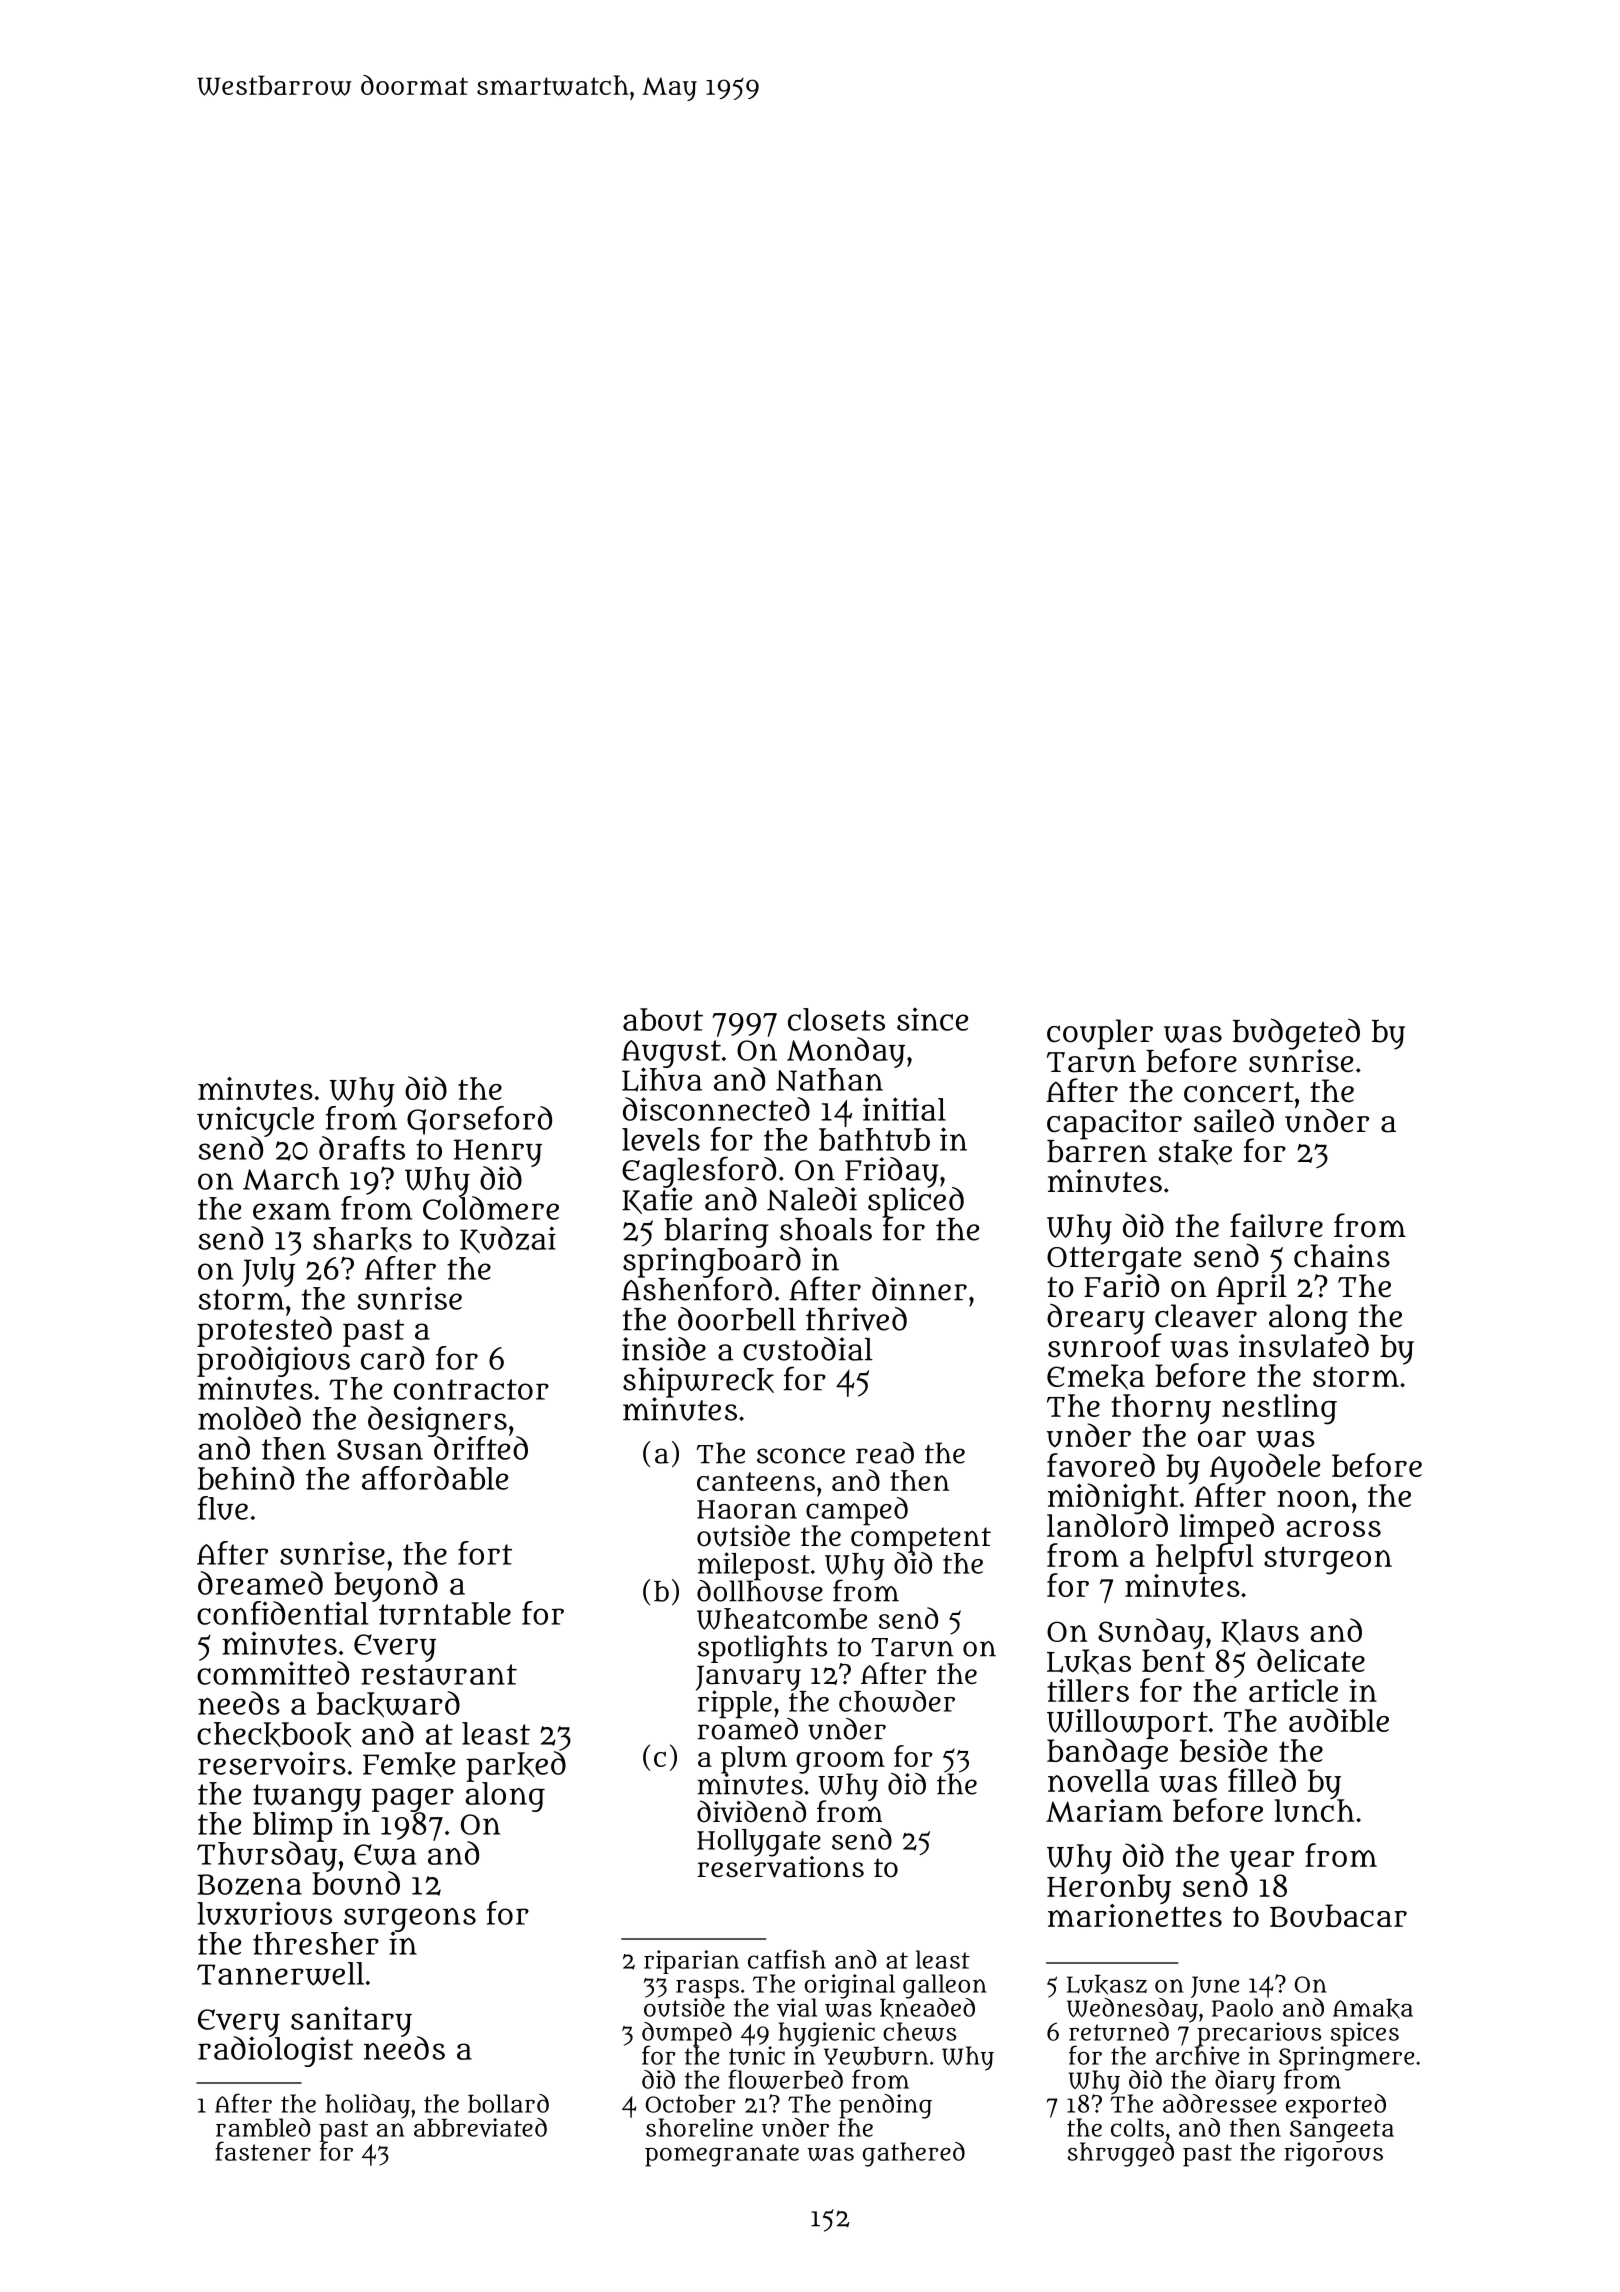 This document has width=1620, height=2292. What do you see at coordinates (385, 1855) in the document?
I see `Ewa` at bounding box center [385, 1855].
